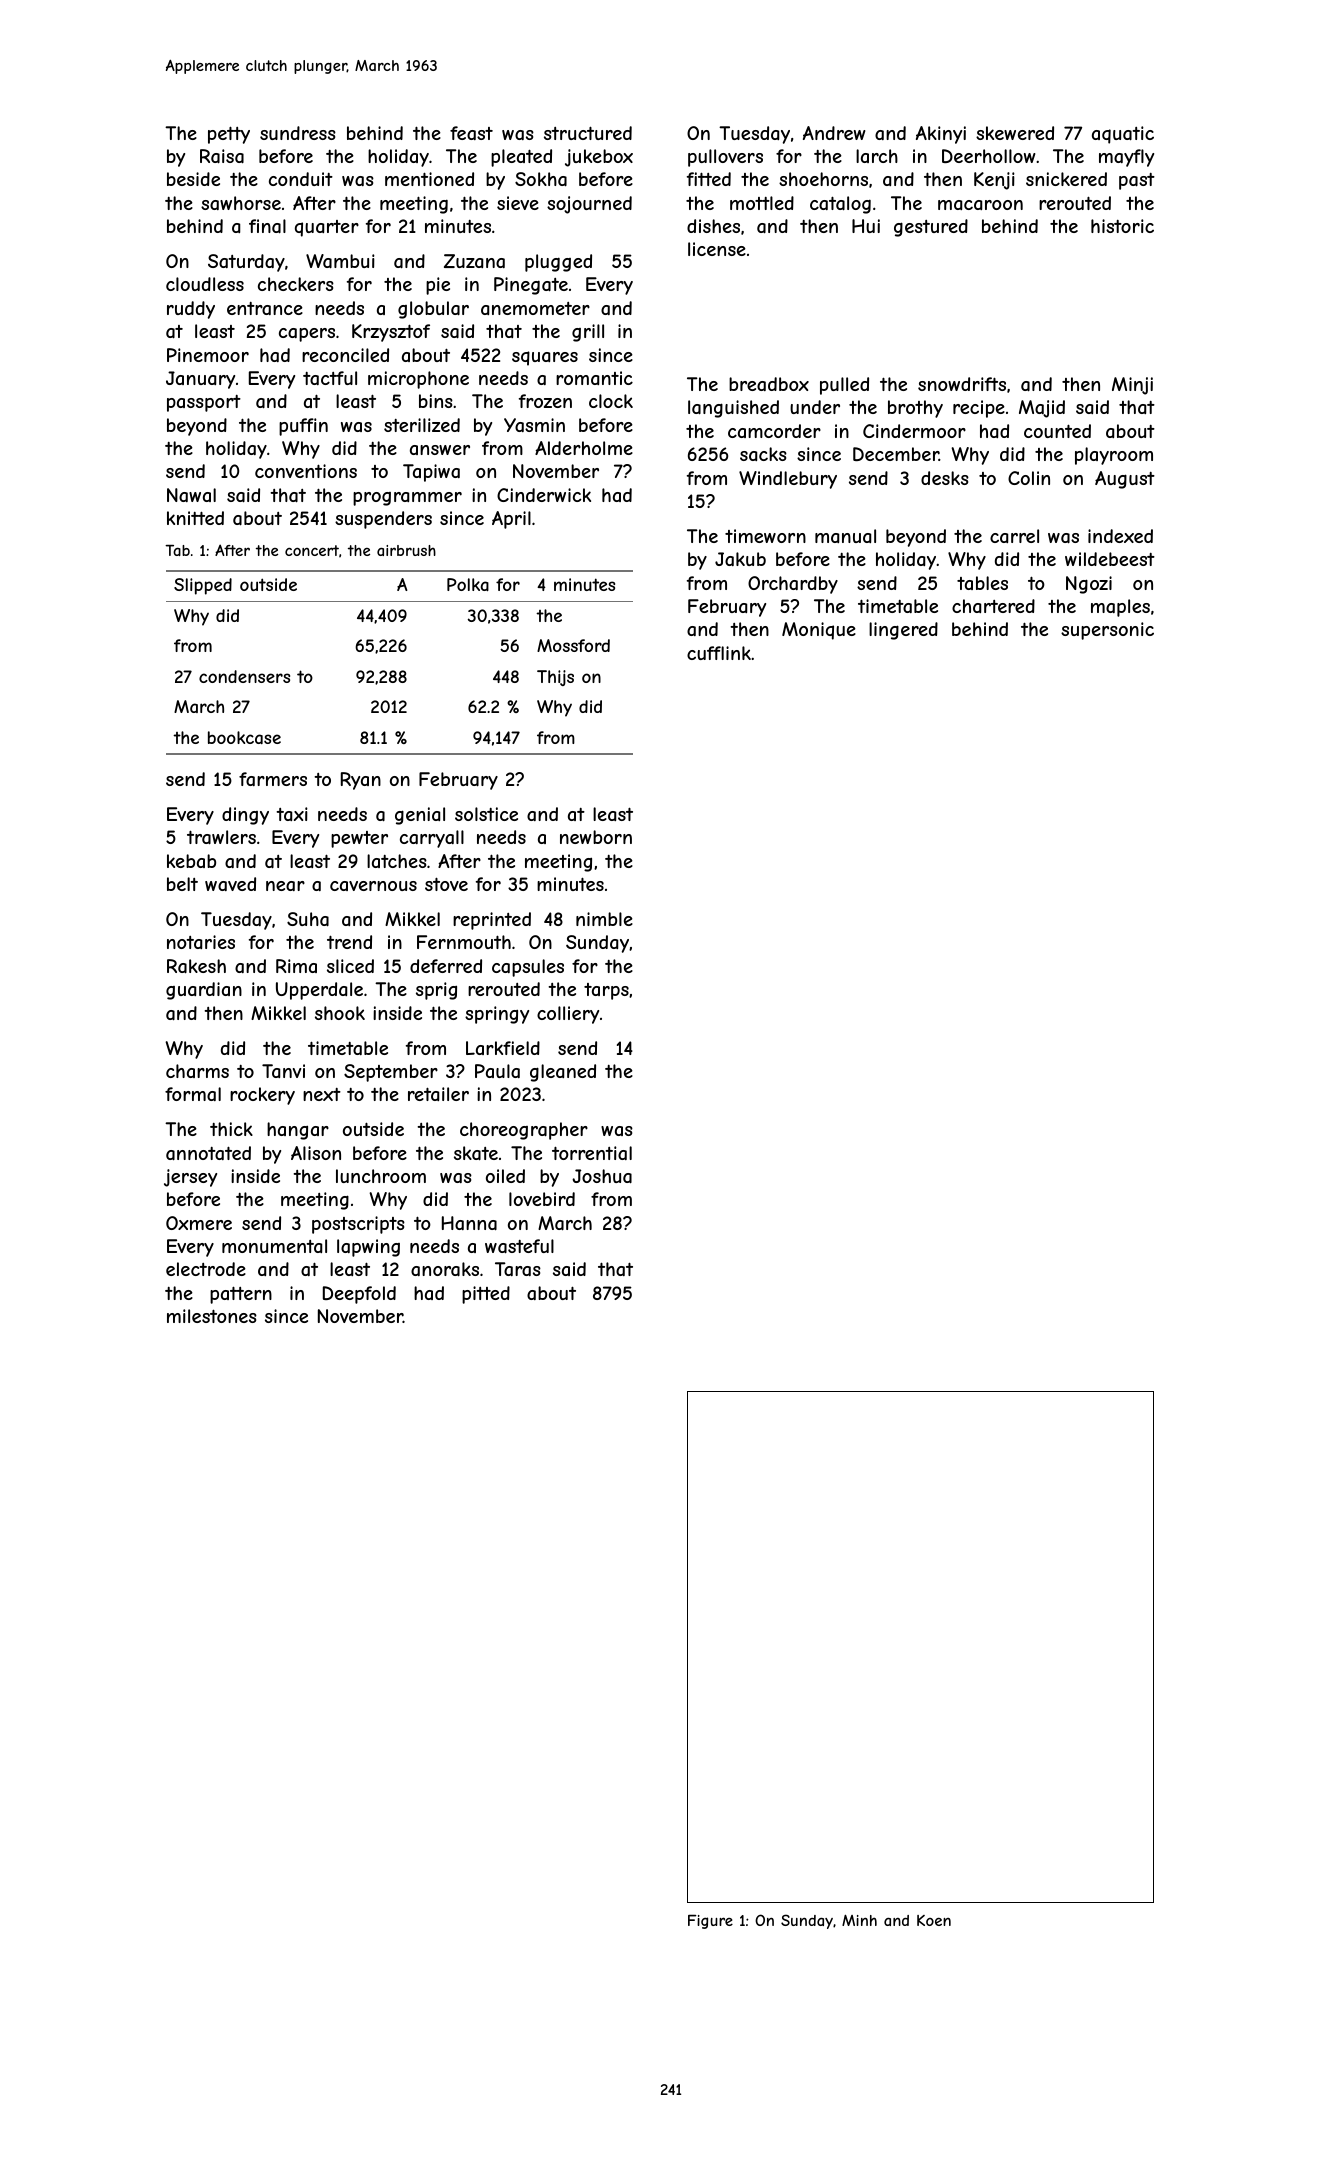 This screenshot has width=1320, height=2174. What do you see at coordinates (568, 1015) in the screenshot?
I see `colliery` at bounding box center [568, 1015].
